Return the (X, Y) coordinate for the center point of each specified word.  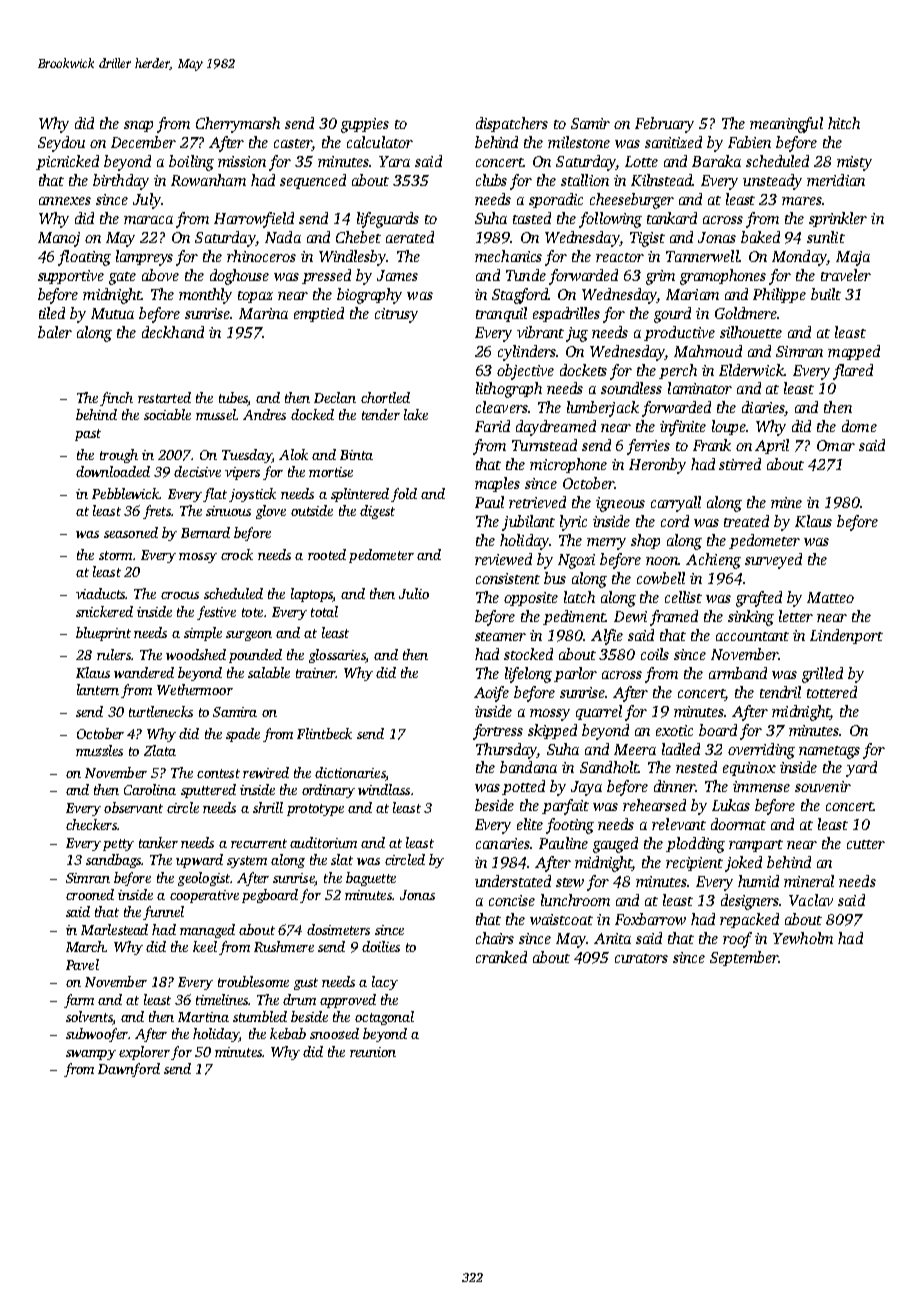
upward (199, 861)
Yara (394, 161)
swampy (91, 1055)
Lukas (731, 805)
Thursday (506, 751)
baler (55, 332)
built (826, 294)
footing (570, 826)
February (664, 125)
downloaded (113, 471)
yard (861, 769)
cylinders (527, 353)
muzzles (99, 750)
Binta (356, 455)
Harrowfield (254, 220)
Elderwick (751, 370)
